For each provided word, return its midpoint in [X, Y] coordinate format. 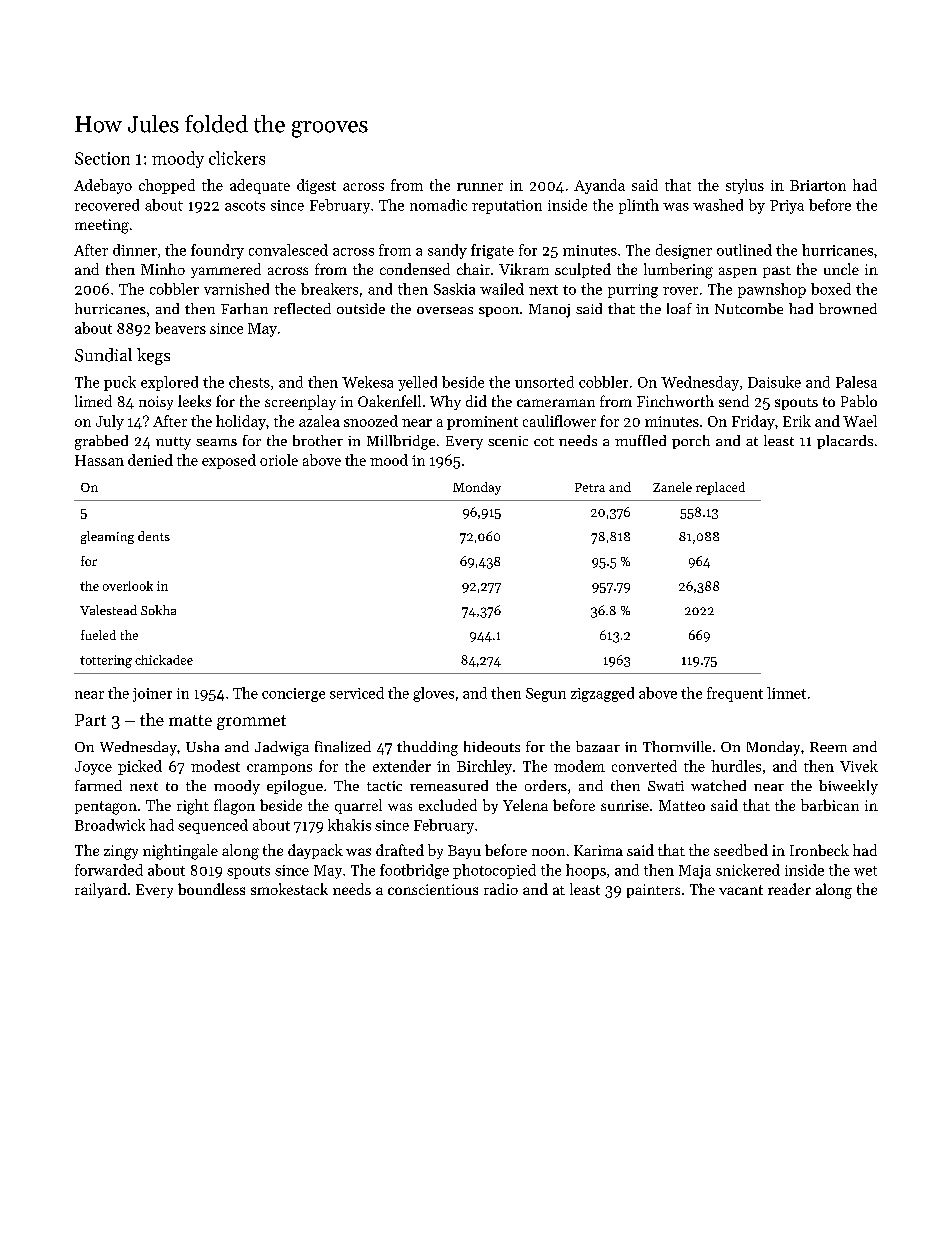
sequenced [213, 826]
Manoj [549, 311]
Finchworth [675, 401]
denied [150, 460]
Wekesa [367, 382]
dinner [135, 250]
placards [845, 442]
